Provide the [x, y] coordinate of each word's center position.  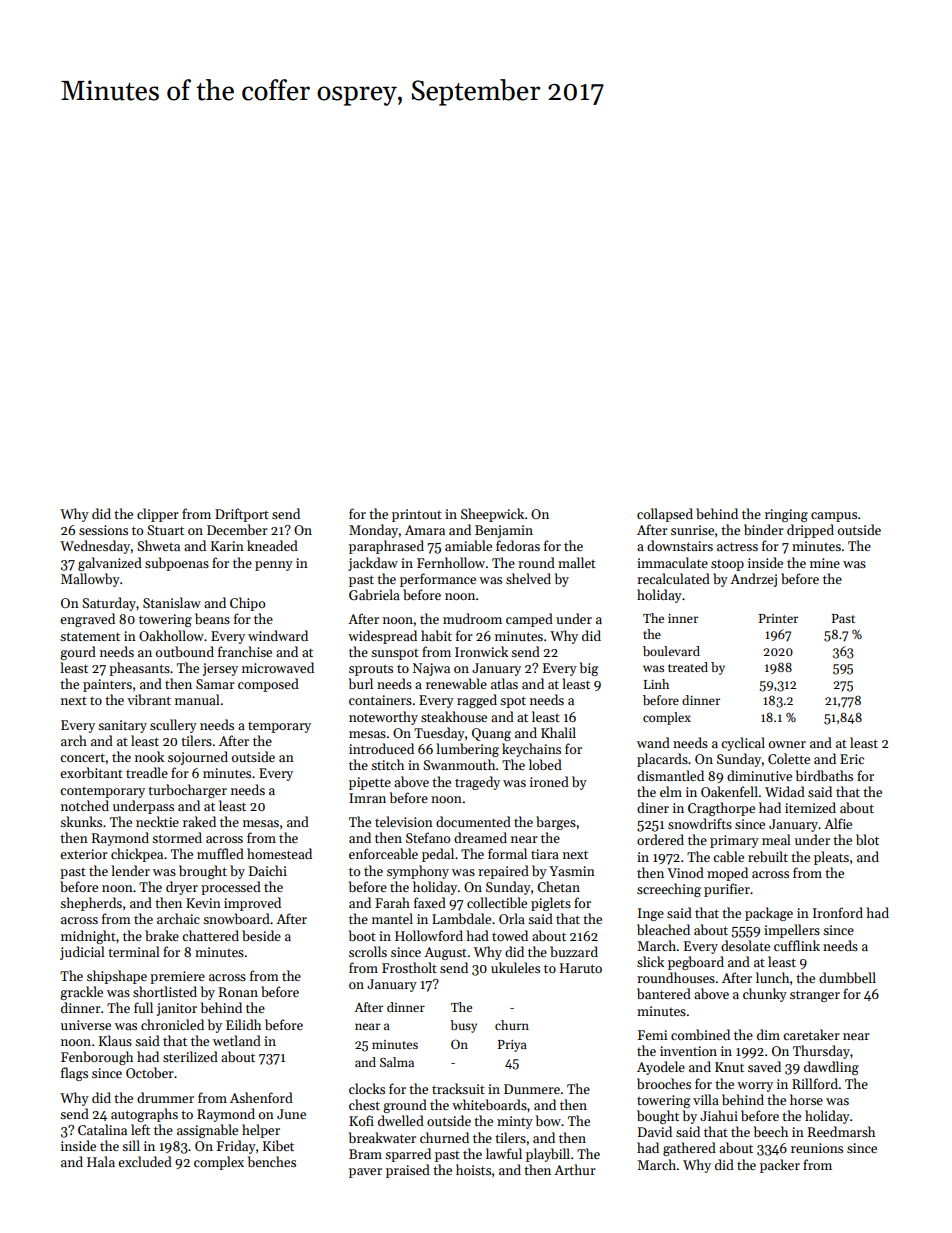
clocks [367, 1088]
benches [272, 1161]
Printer [778, 618]
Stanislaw [172, 602]
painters [107, 685]
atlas [504, 683]
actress [737, 546]
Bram [365, 1154]
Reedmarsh [841, 1131]
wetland [237, 1040]
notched [85, 805]
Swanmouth [459, 764]
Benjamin [504, 531]
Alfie [838, 823]
